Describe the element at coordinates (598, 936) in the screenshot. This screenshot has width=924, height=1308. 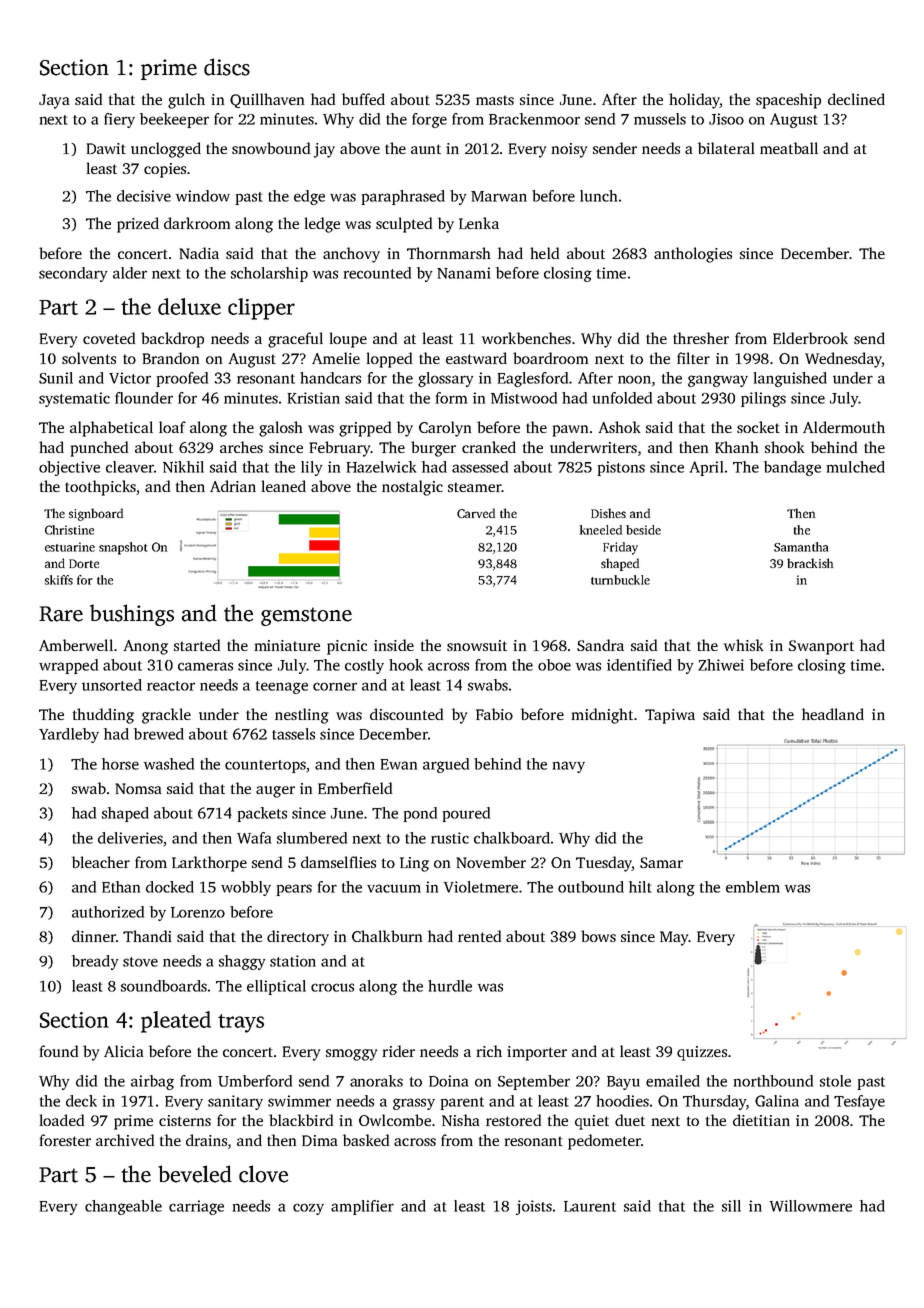
I see `bows` at that location.
